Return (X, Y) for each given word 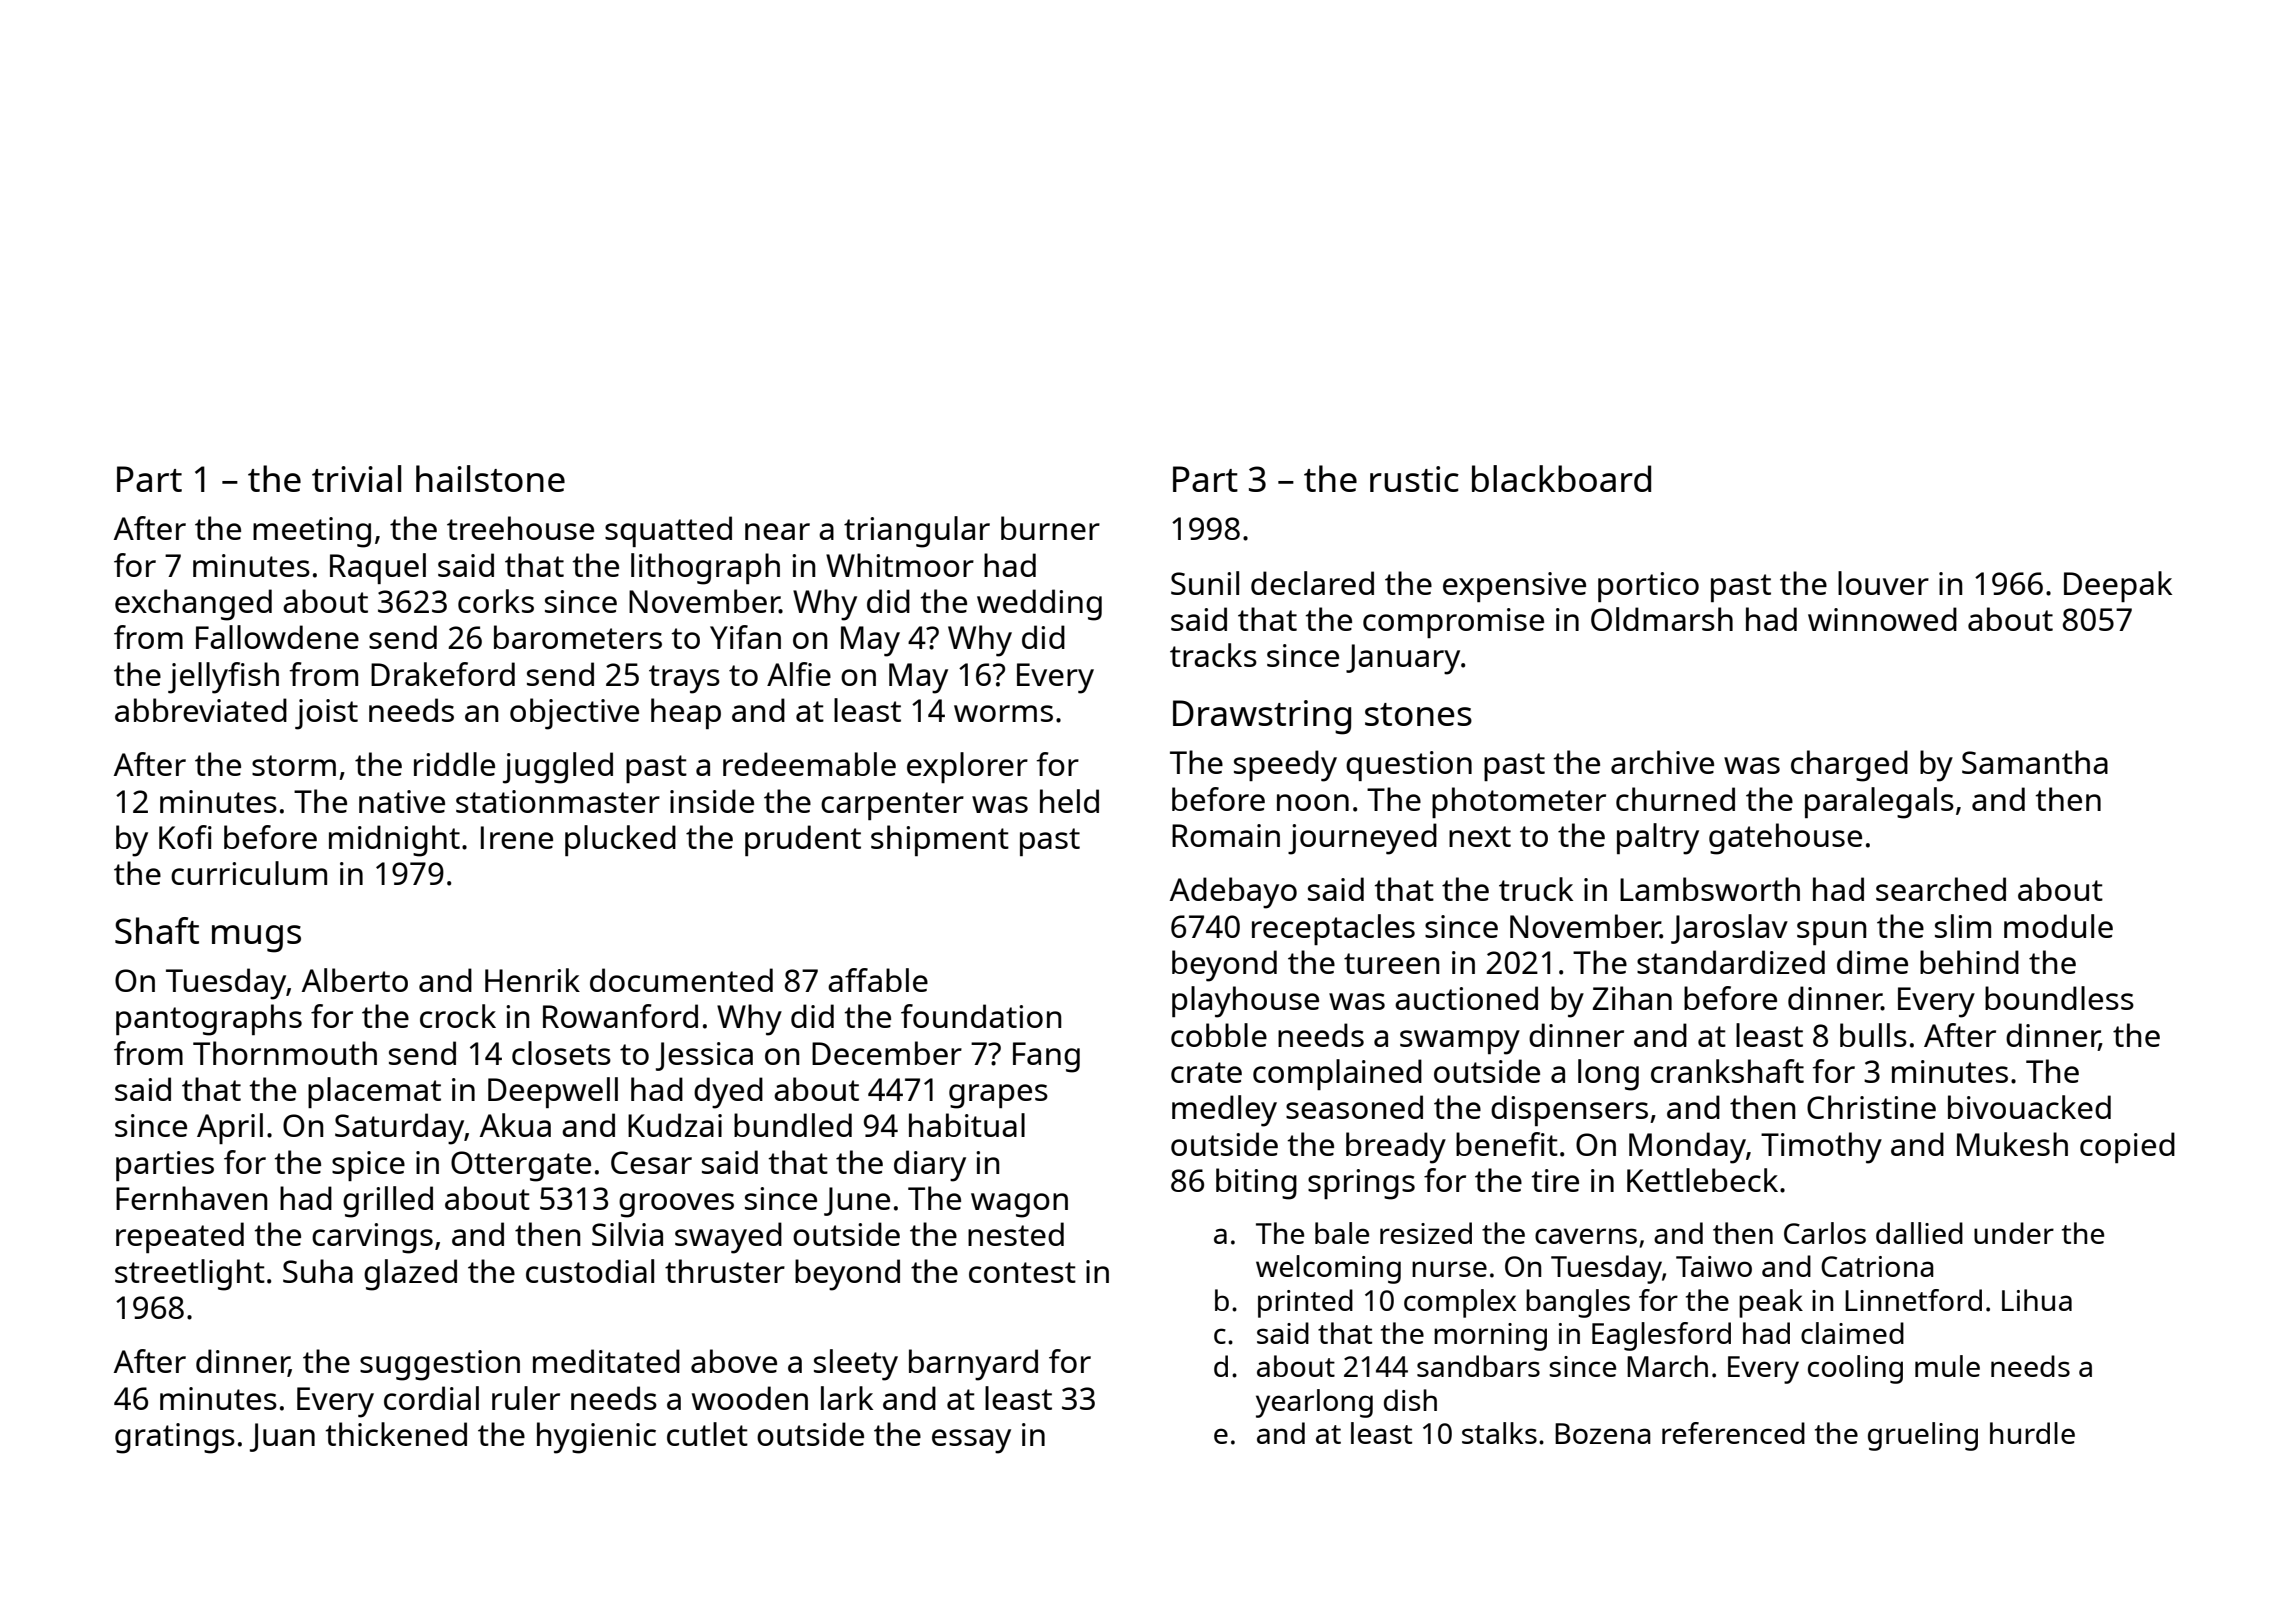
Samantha (2035, 762)
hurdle (2032, 1433)
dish (1410, 1400)
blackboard (1561, 478)
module (2058, 926)
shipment (940, 840)
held (1069, 801)
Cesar (651, 1162)
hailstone (490, 478)
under (2014, 1233)
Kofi (185, 837)
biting (1256, 1184)
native (402, 801)
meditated (606, 1361)
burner (1050, 528)
